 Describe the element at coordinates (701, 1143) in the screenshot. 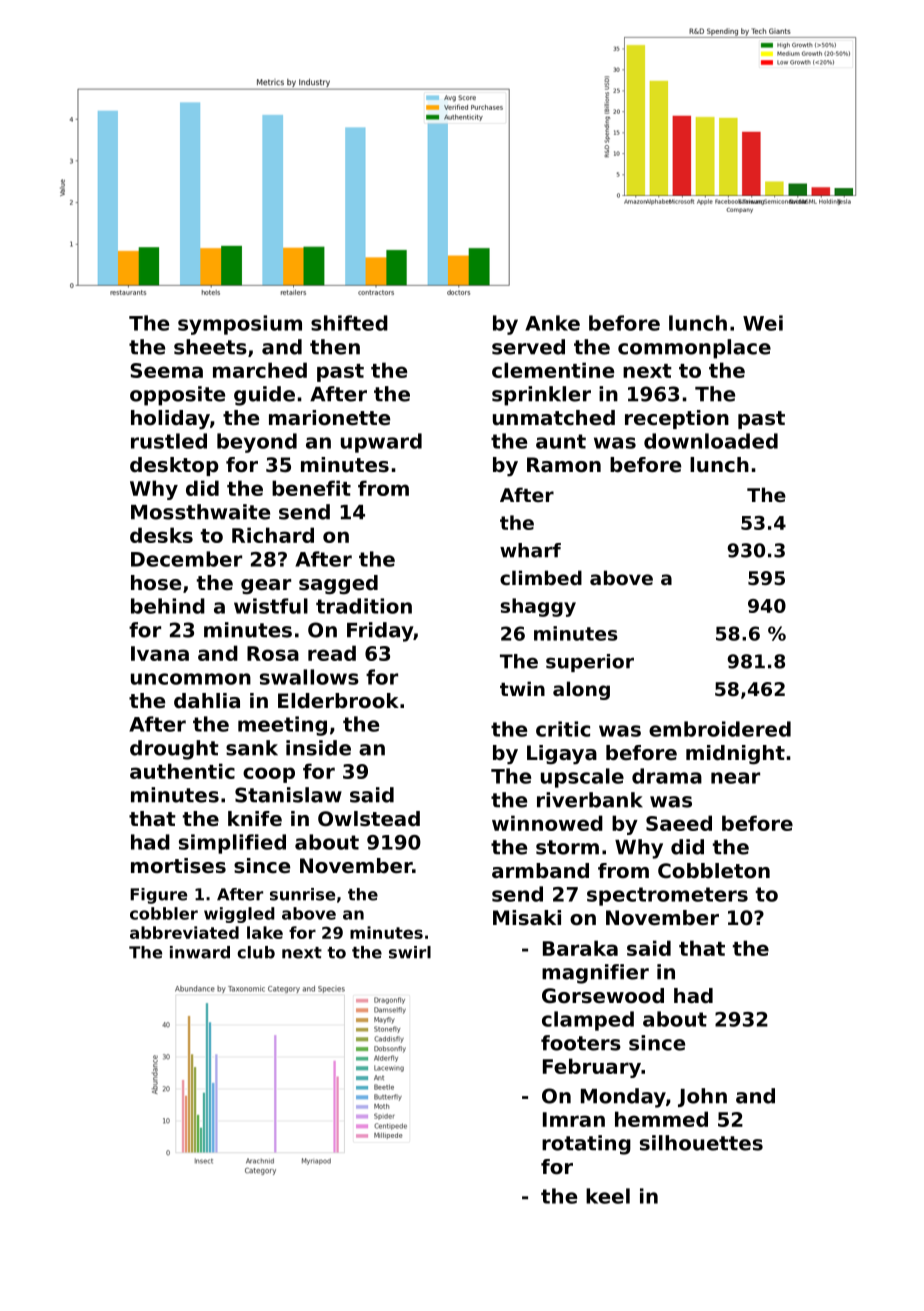

I see `silhouettes` at that location.
